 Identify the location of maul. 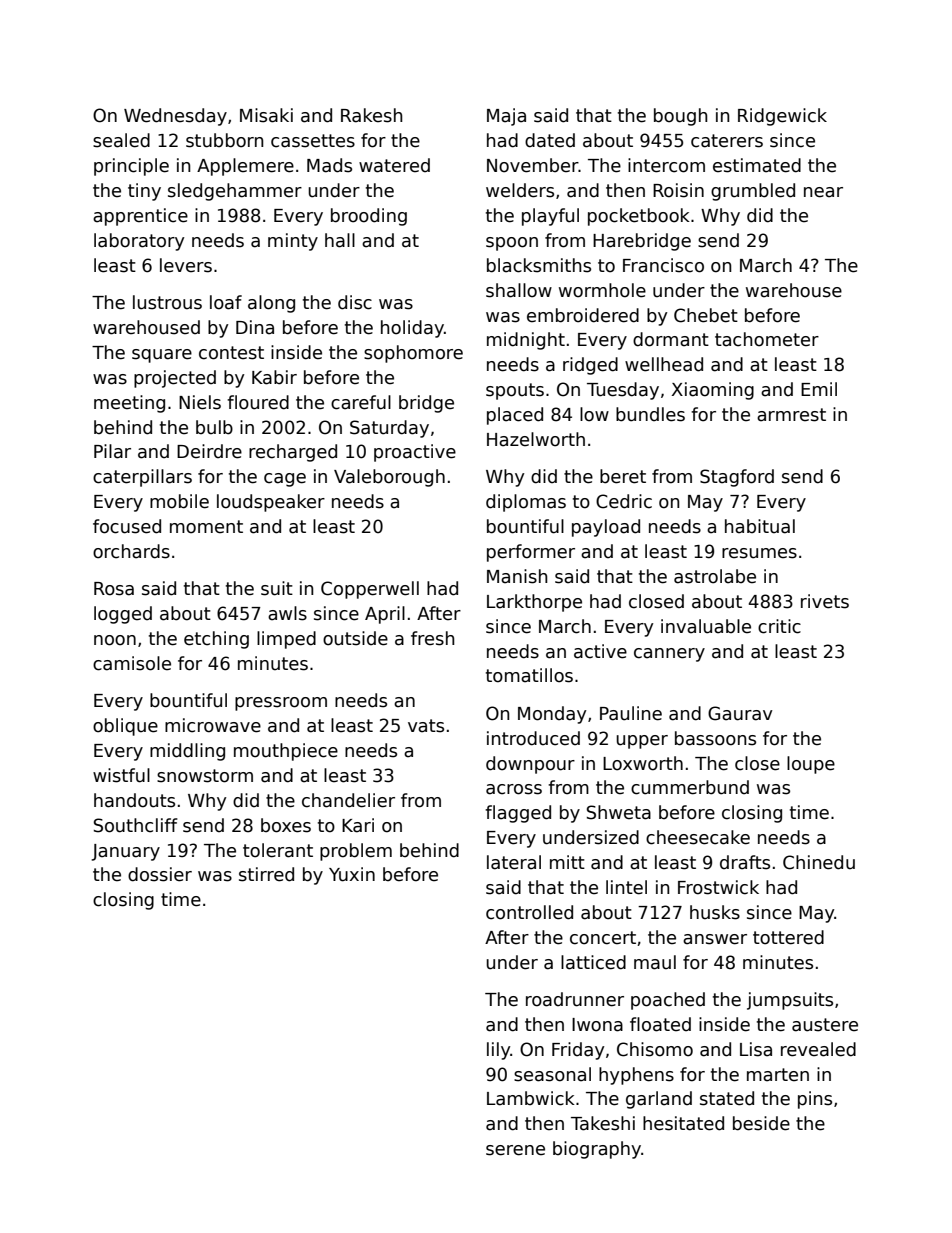
(655, 962).
